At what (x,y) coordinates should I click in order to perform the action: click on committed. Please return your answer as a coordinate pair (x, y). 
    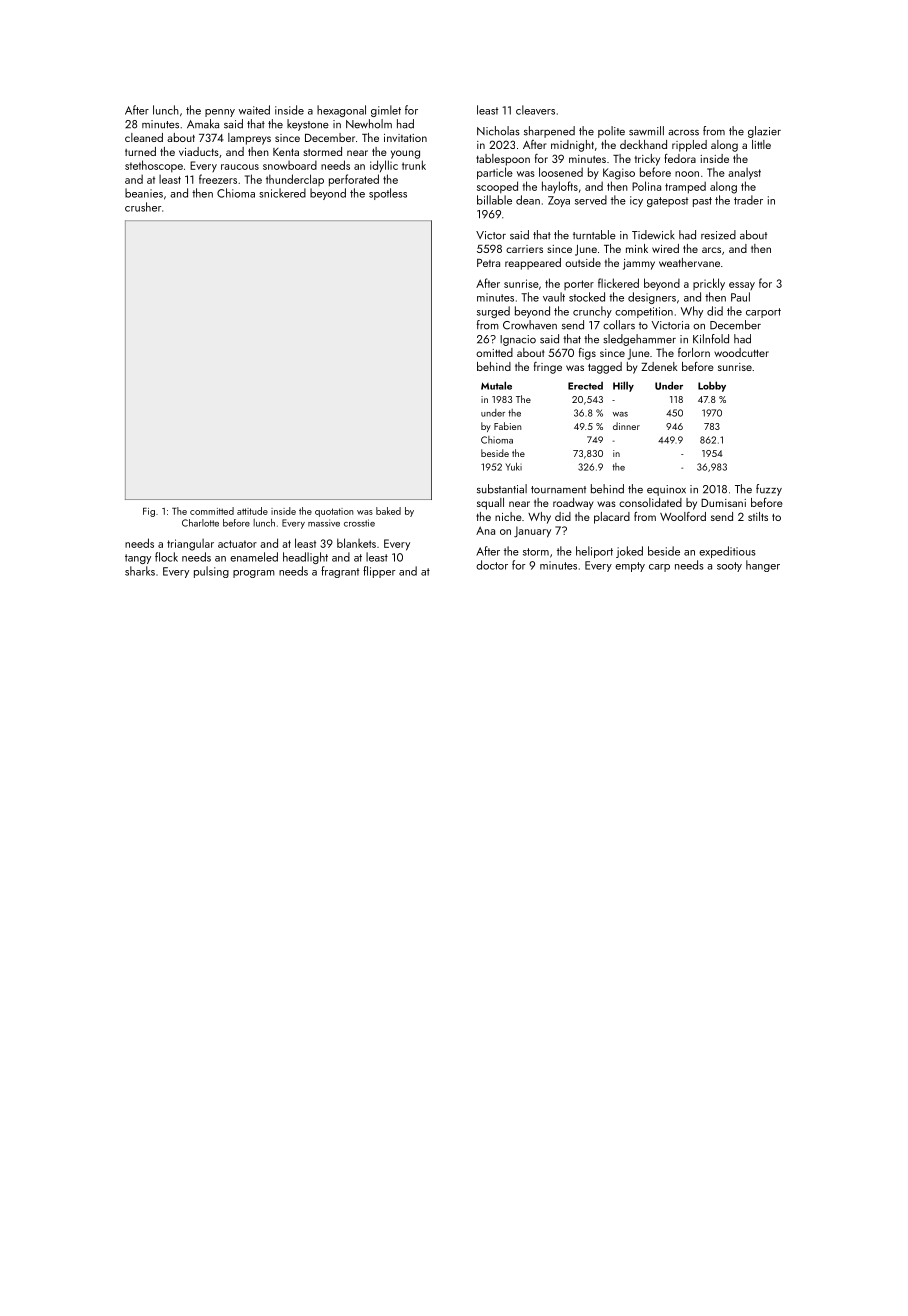
    Looking at the image, I should click on (212, 511).
